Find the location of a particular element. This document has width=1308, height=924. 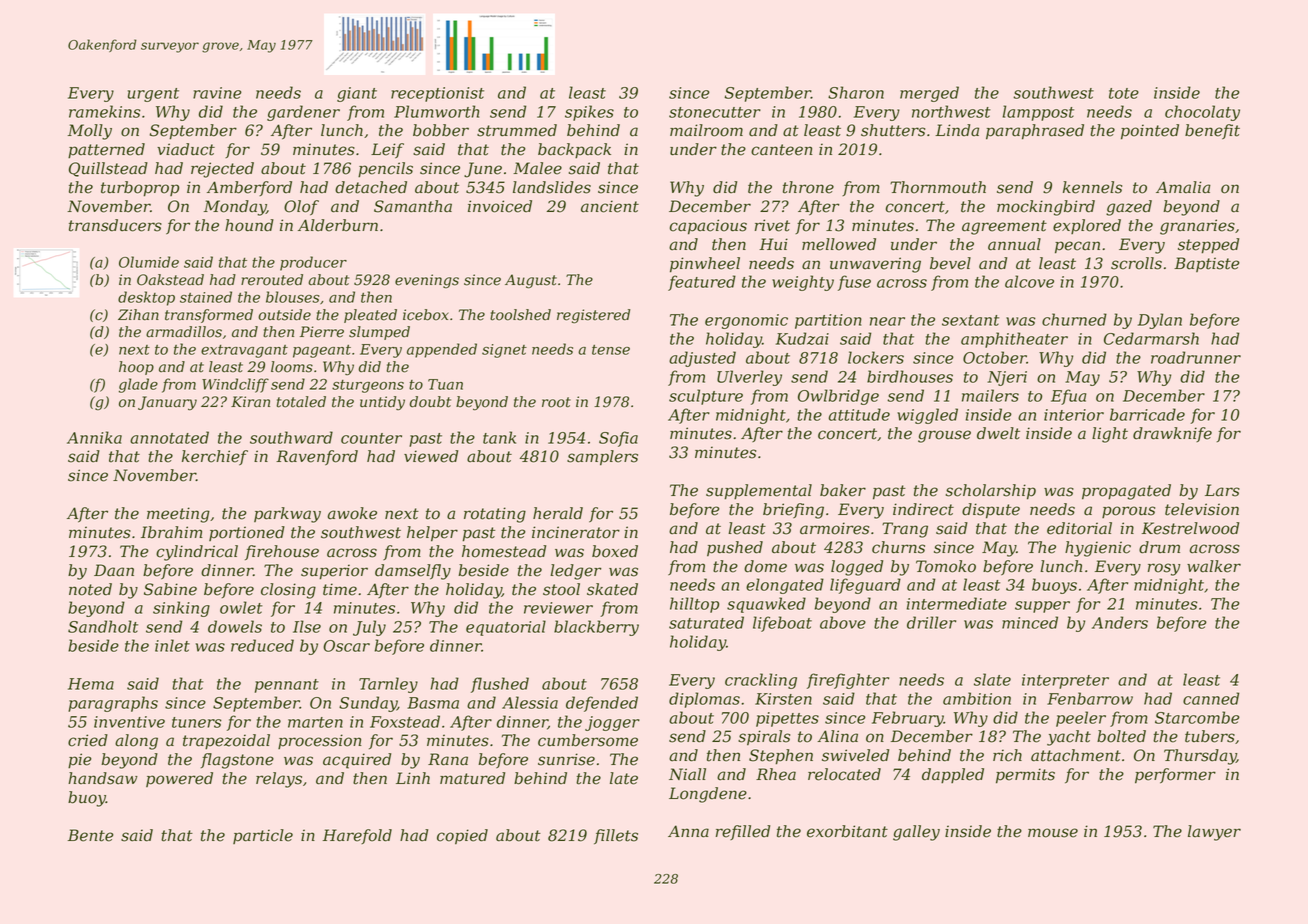

merged is located at coordinates (929, 94).
